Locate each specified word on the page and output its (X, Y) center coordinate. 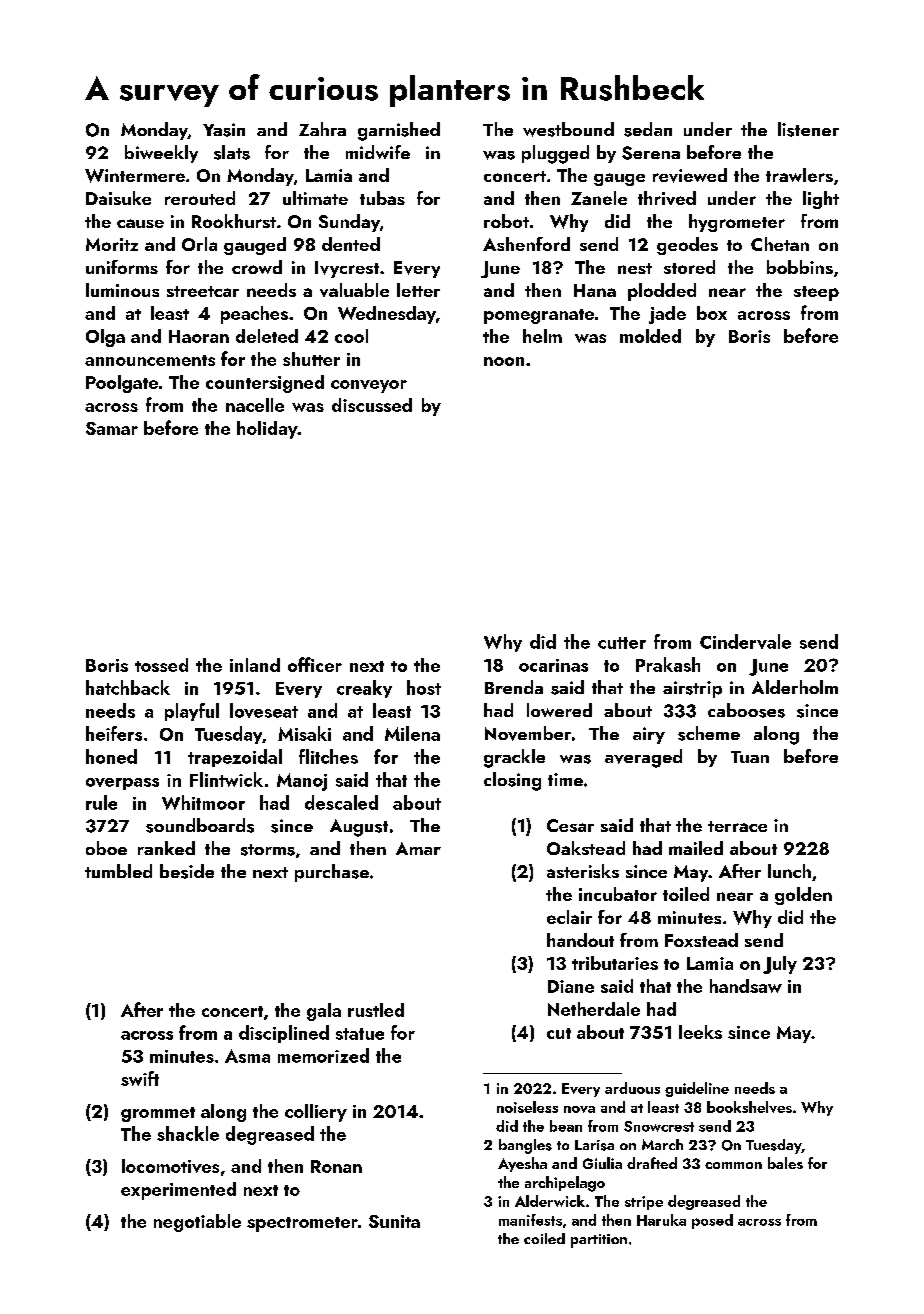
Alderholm (795, 687)
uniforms (122, 267)
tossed (161, 665)
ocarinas (553, 665)
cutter (622, 643)
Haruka (661, 1220)
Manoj (302, 782)
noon (504, 361)
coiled (544, 1238)
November (528, 733)
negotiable (197, 1223)
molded (650, 336)
